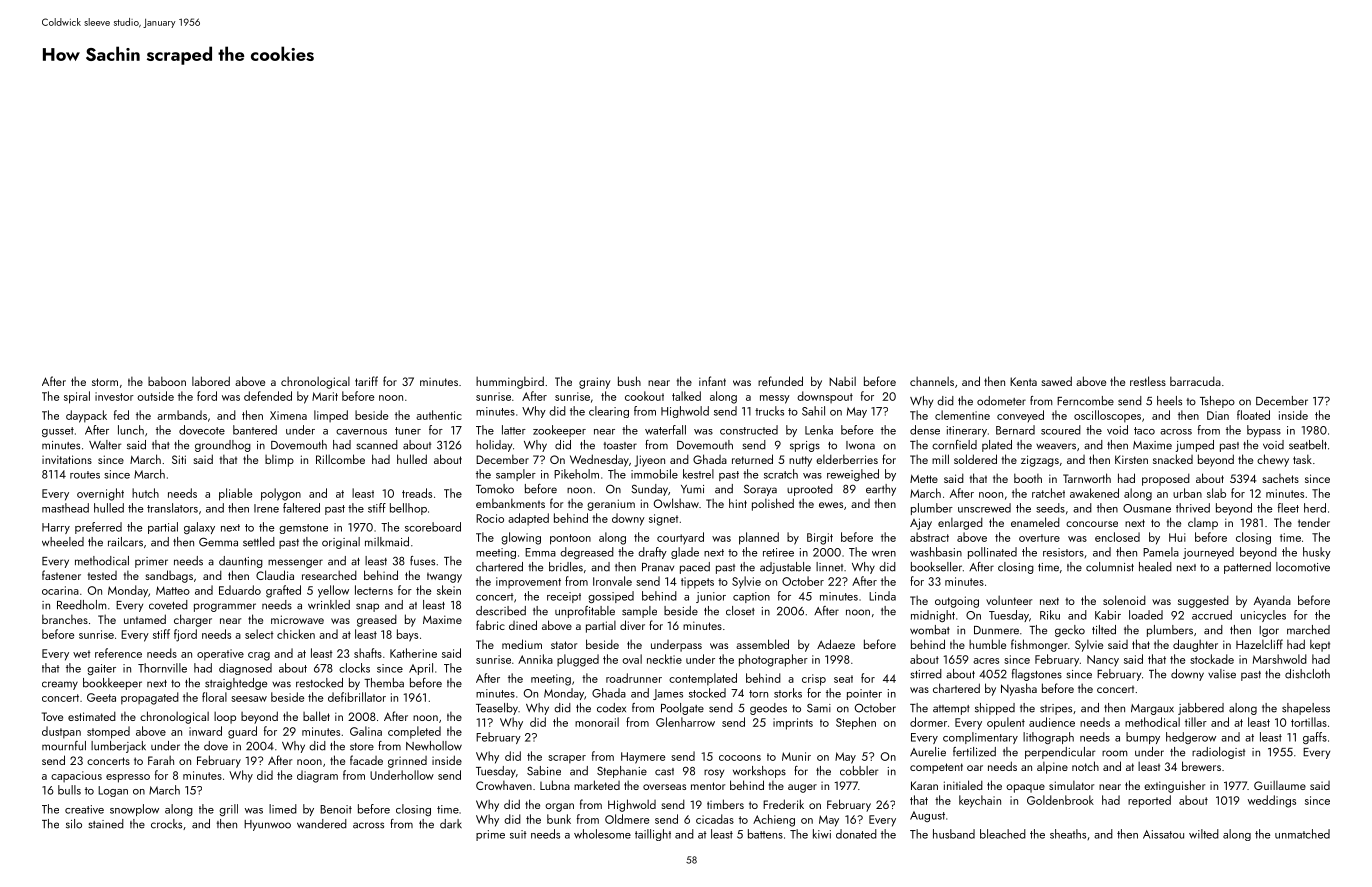 The image size is (1372, 887). Describe the element at coordinates (773, 504) in the screenshot. I see `polished` at that location.
